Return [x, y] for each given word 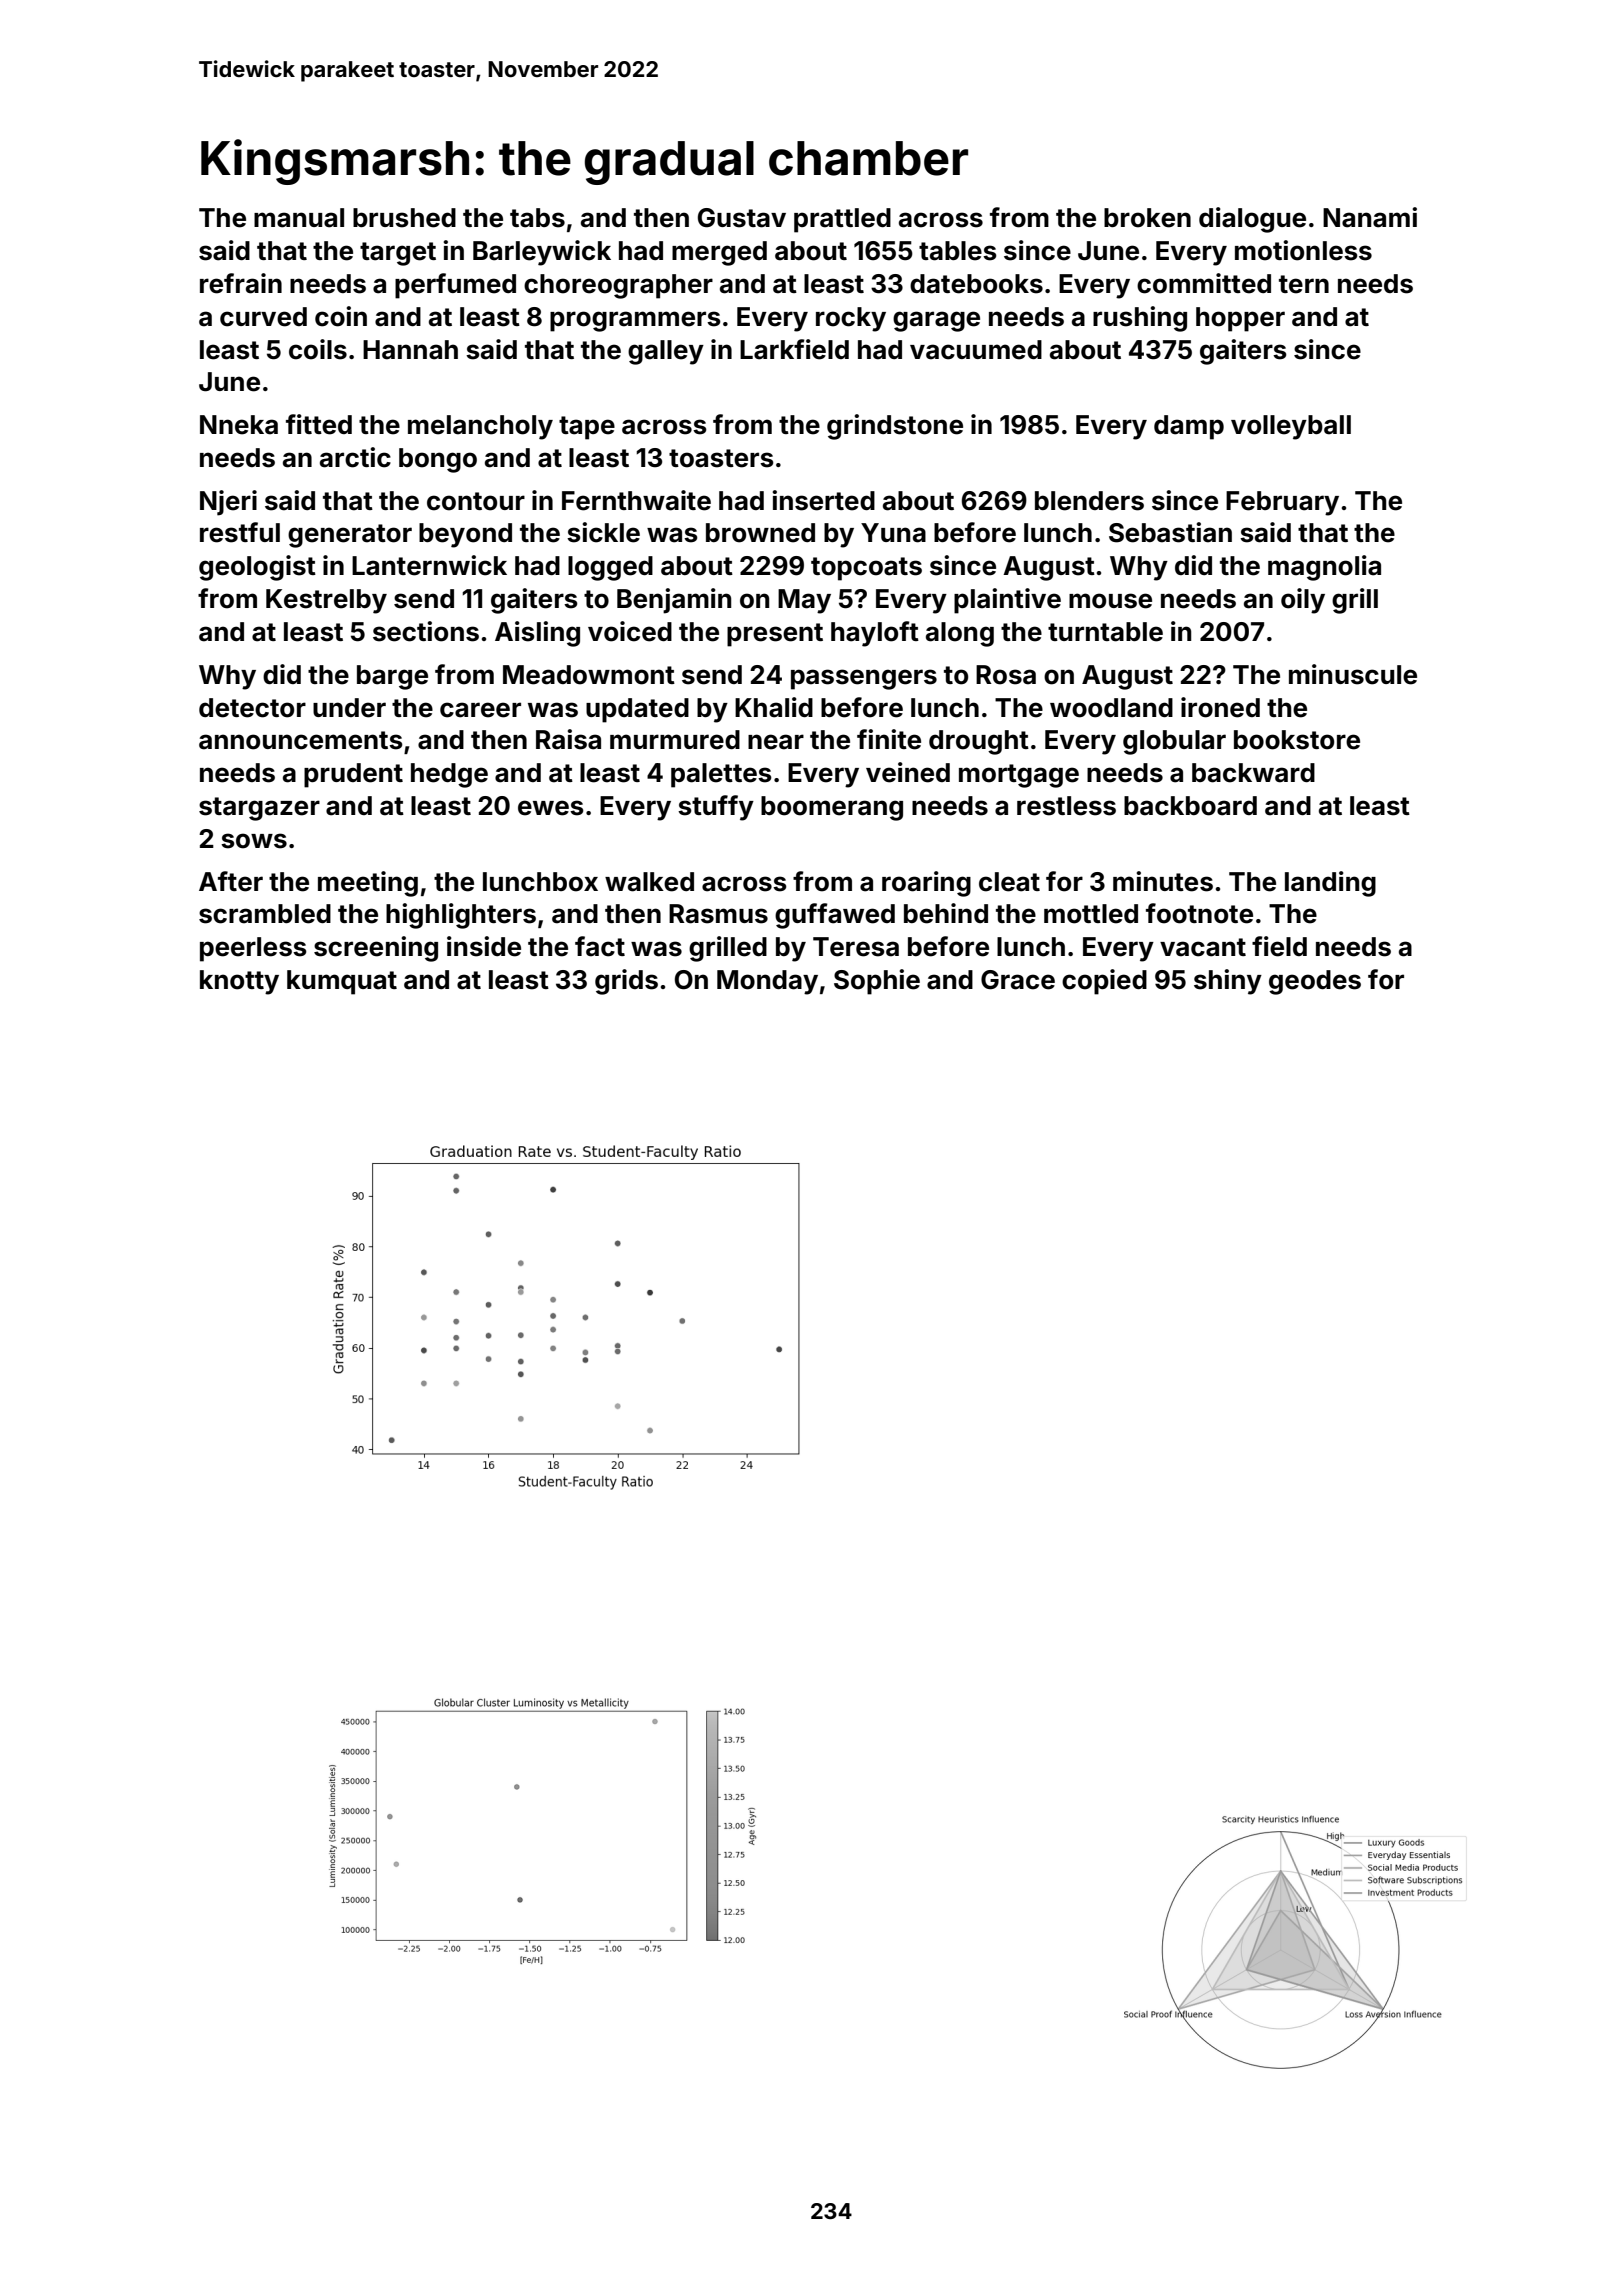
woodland [1111, 708]
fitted [319, 424]
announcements [301, 740]
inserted [824, 500]
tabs [537, 218]
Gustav [742, 218]
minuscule [1353, 674]
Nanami [1370, 217]
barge [392, 677]
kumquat [342, 982]
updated [637, 710]
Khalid [774, 707]
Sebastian [1170, 532]
